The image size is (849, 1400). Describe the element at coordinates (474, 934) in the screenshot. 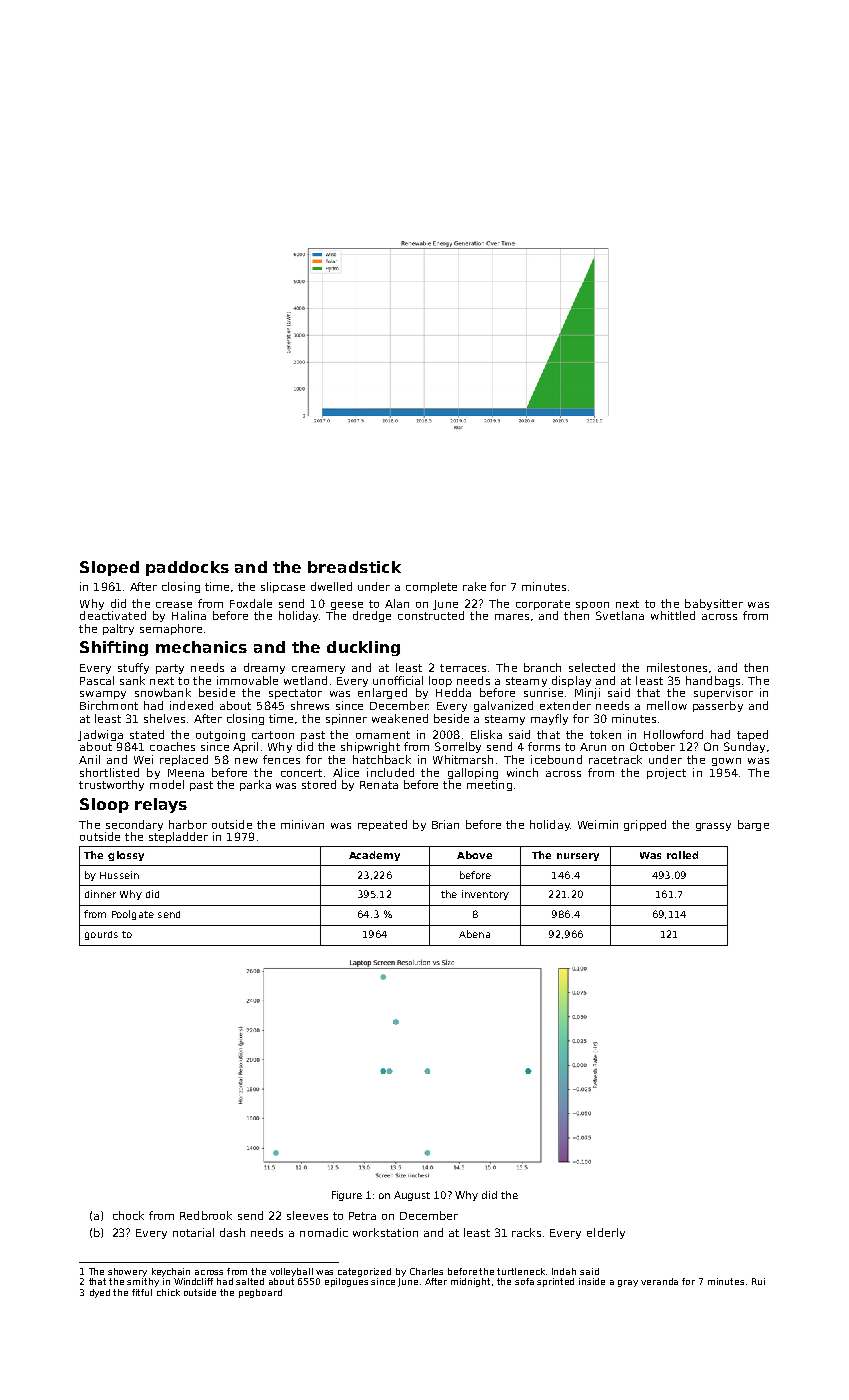

I see `Abena` at that location.
